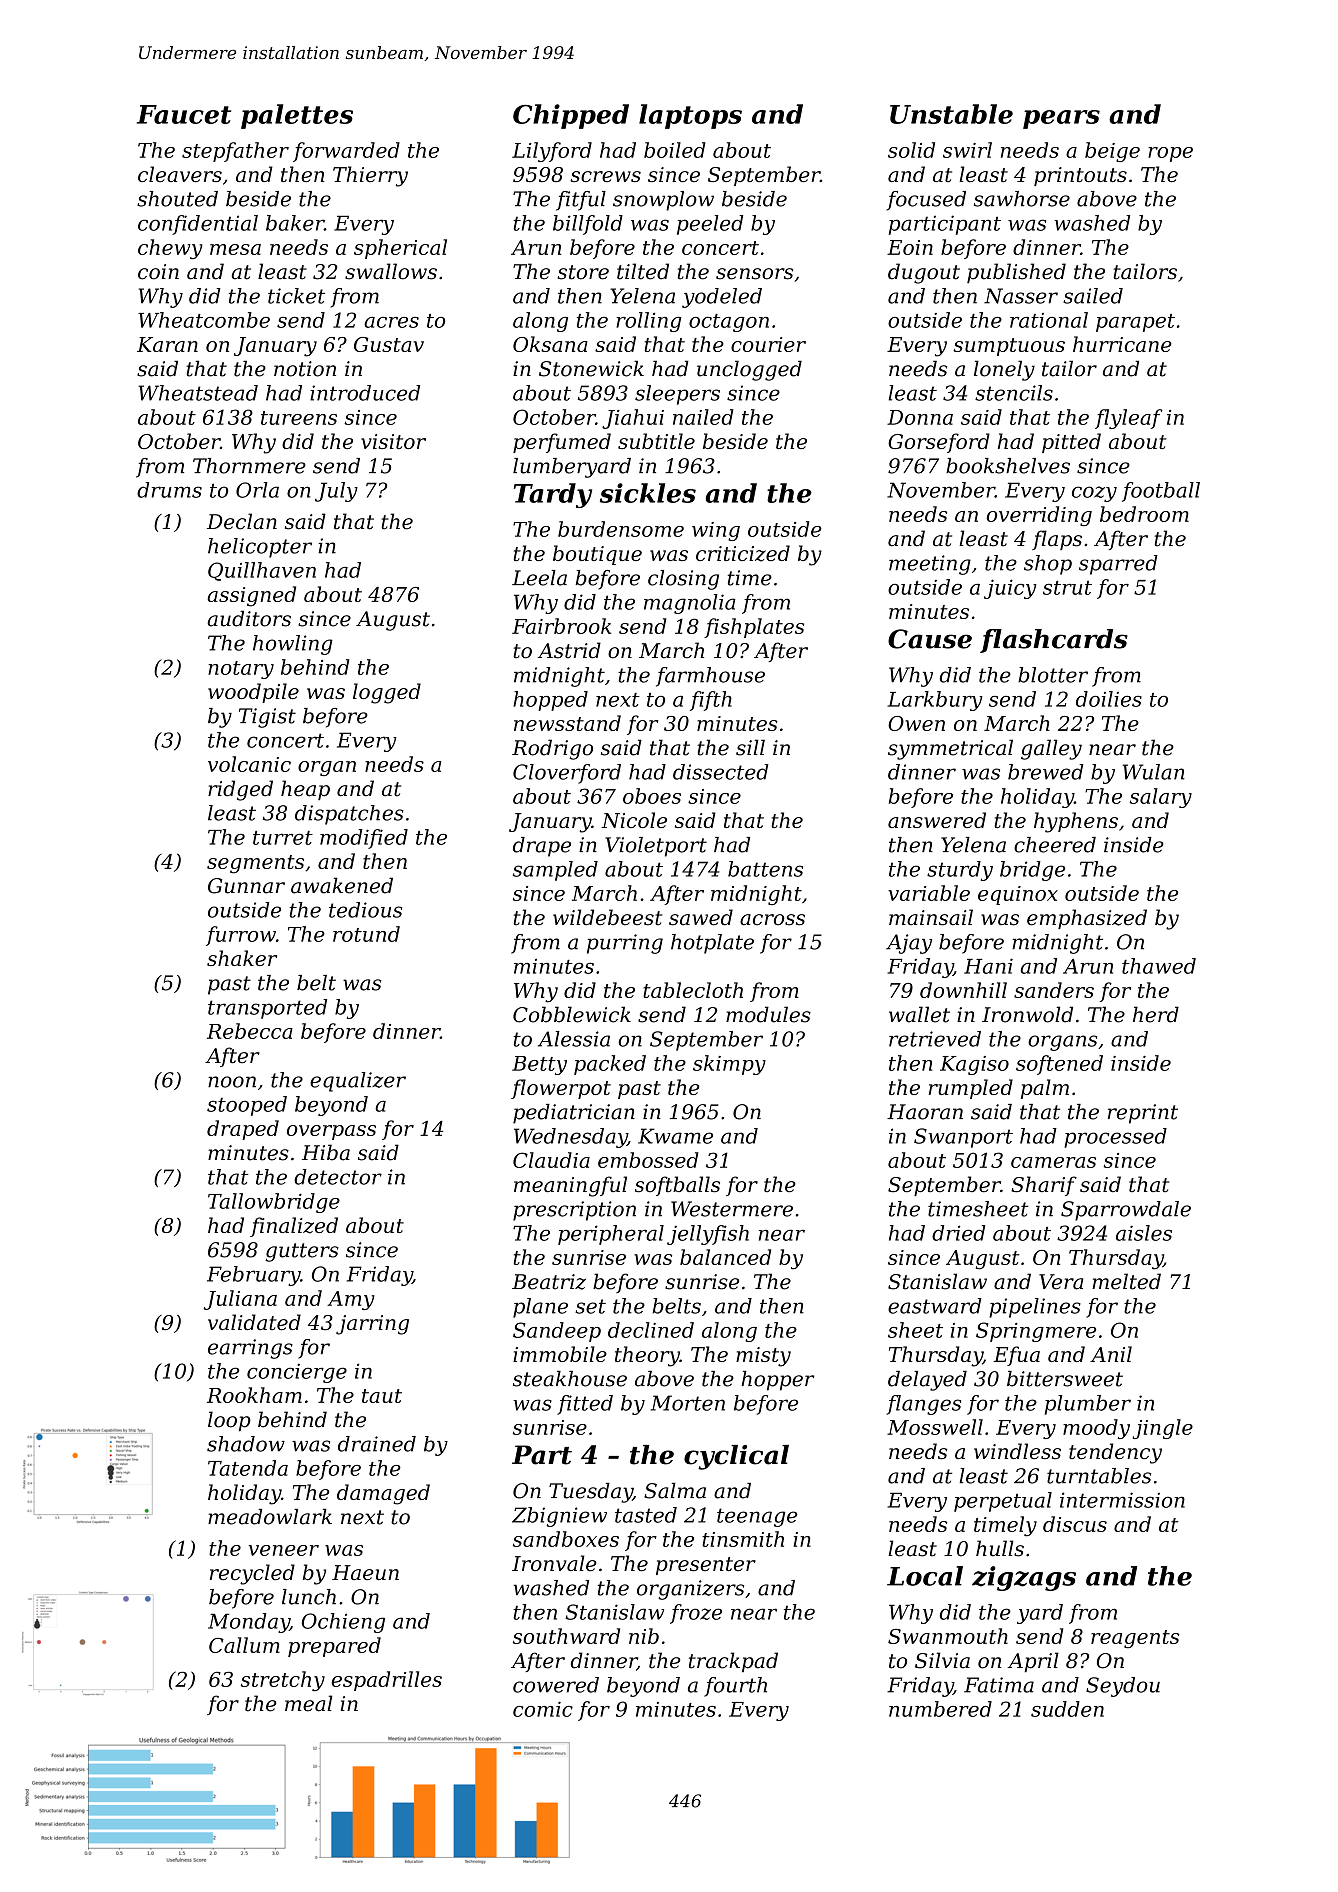 The height and width of the screenshot is (1892, 1338). What do you see at coordinates (351, 1300) in the screenshot?
I see `Amy` at bounding box center [351, 1300].
